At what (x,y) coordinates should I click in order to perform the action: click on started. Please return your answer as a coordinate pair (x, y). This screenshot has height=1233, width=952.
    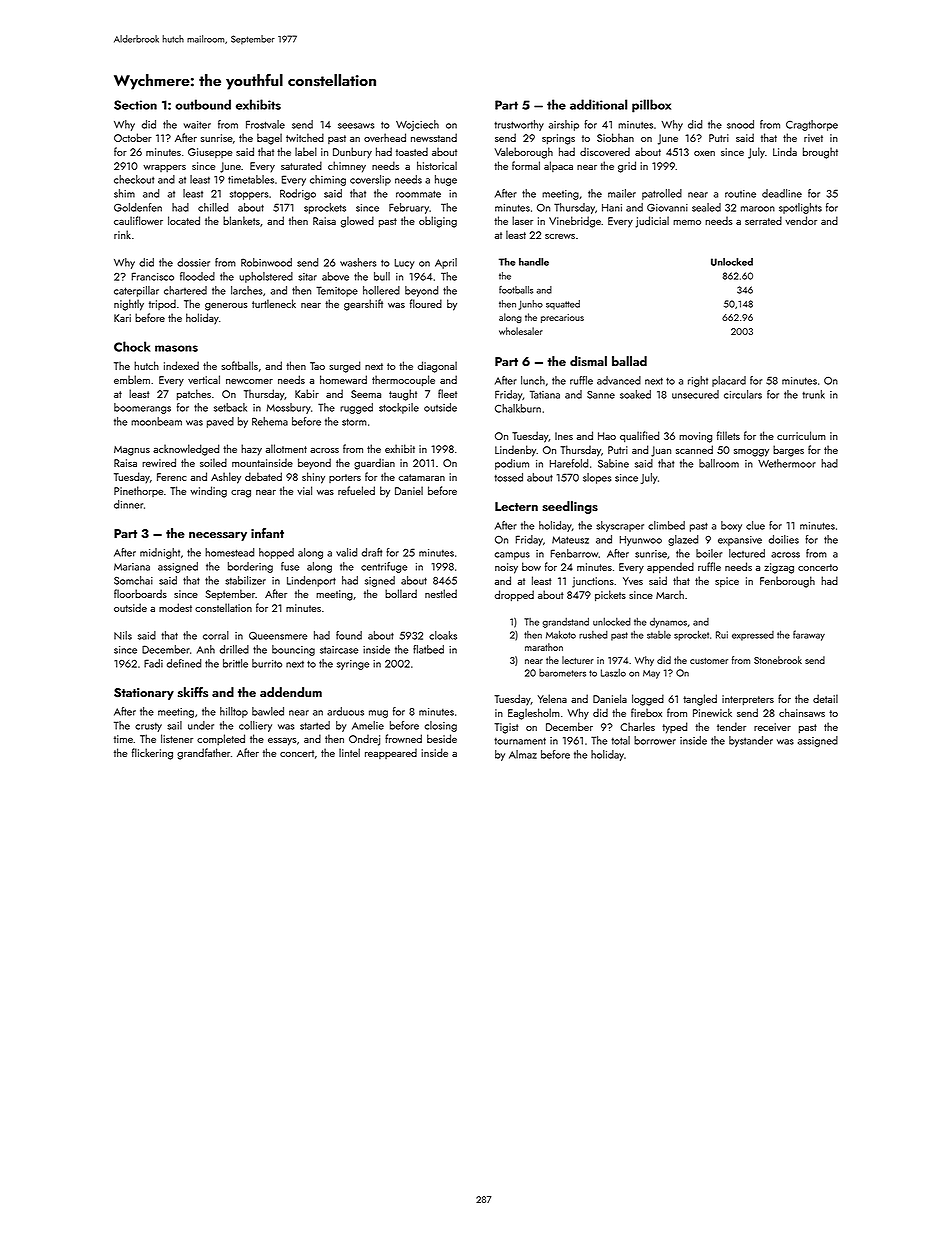
    Looking at the image, I should click on (315, 725).
